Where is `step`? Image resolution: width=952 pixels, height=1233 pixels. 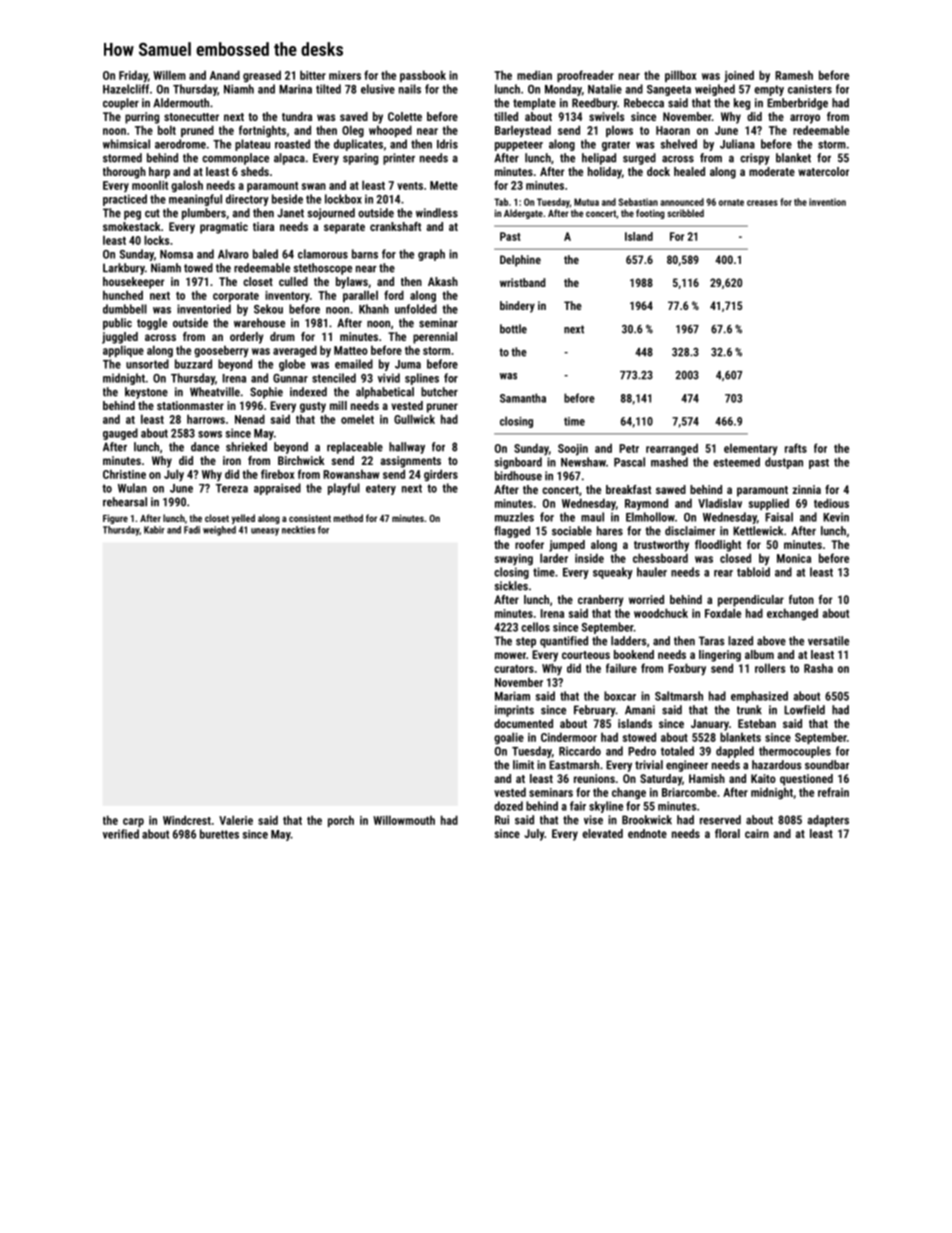
step is located at coordinates (526, 642).
